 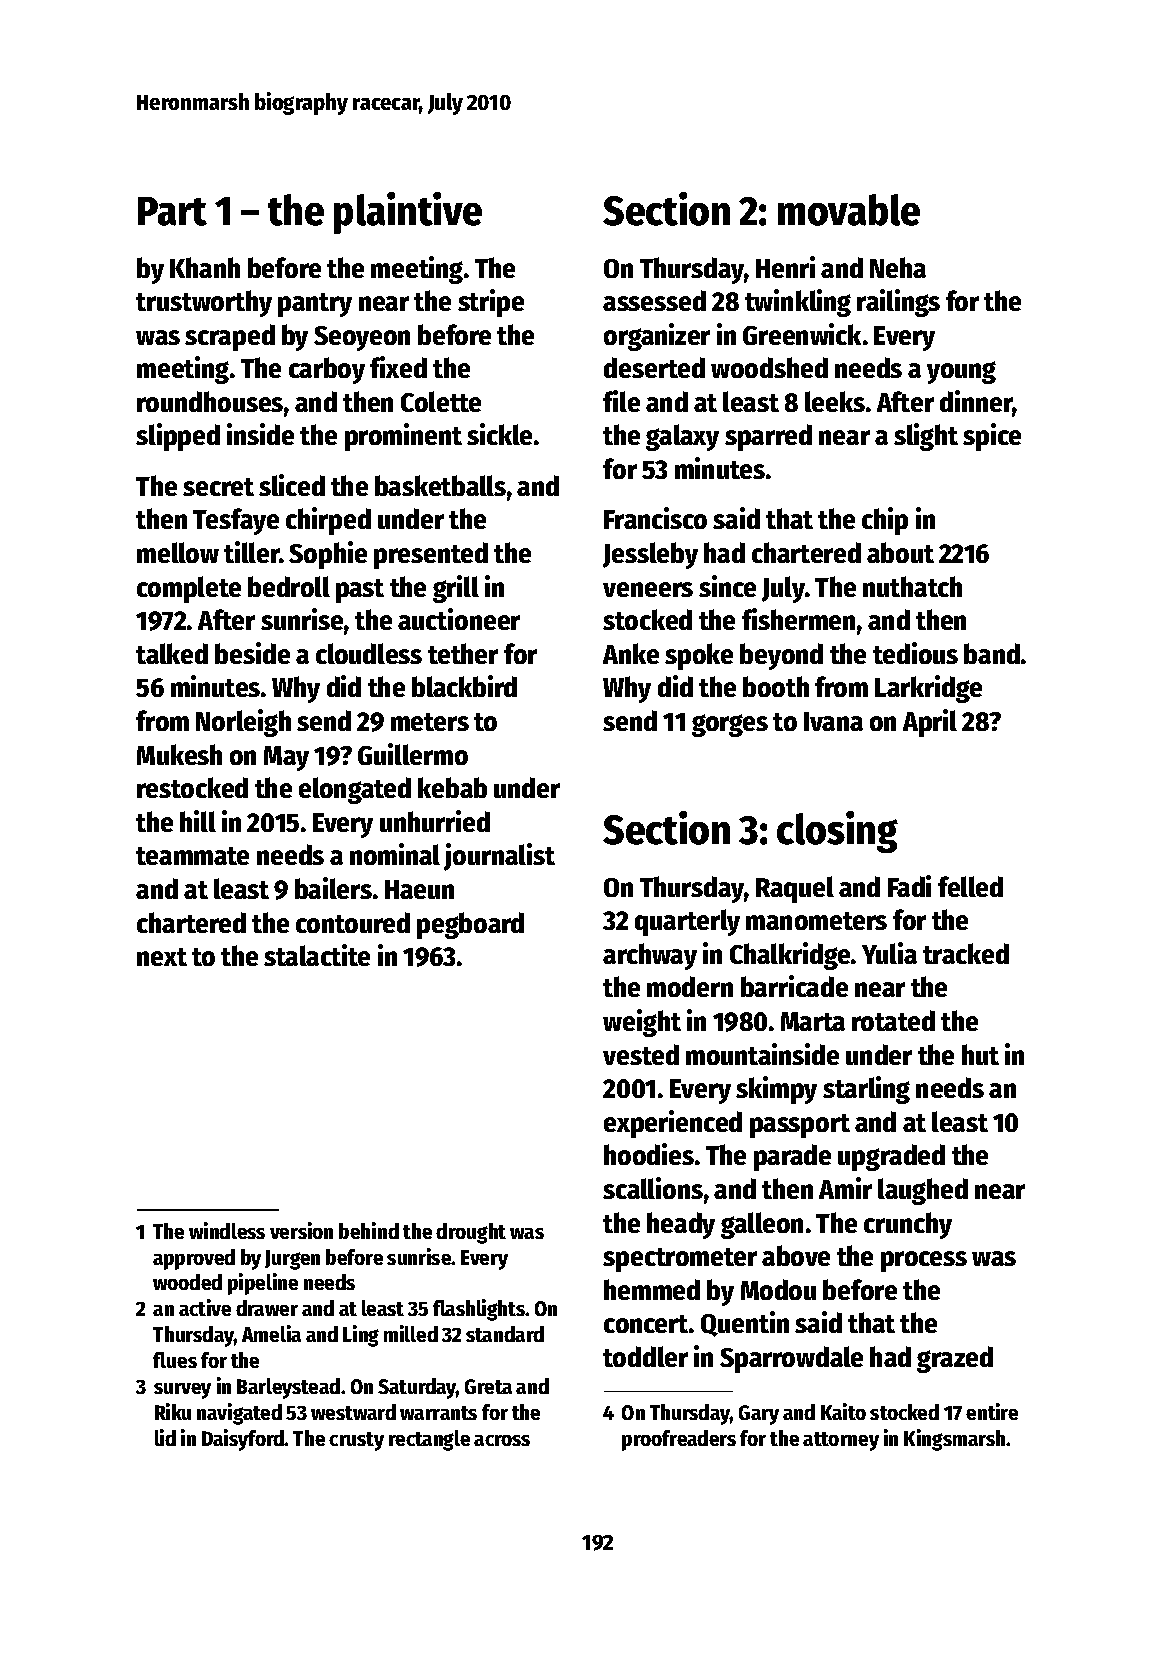 I want to click on complete, so click(x=189, y=589).
